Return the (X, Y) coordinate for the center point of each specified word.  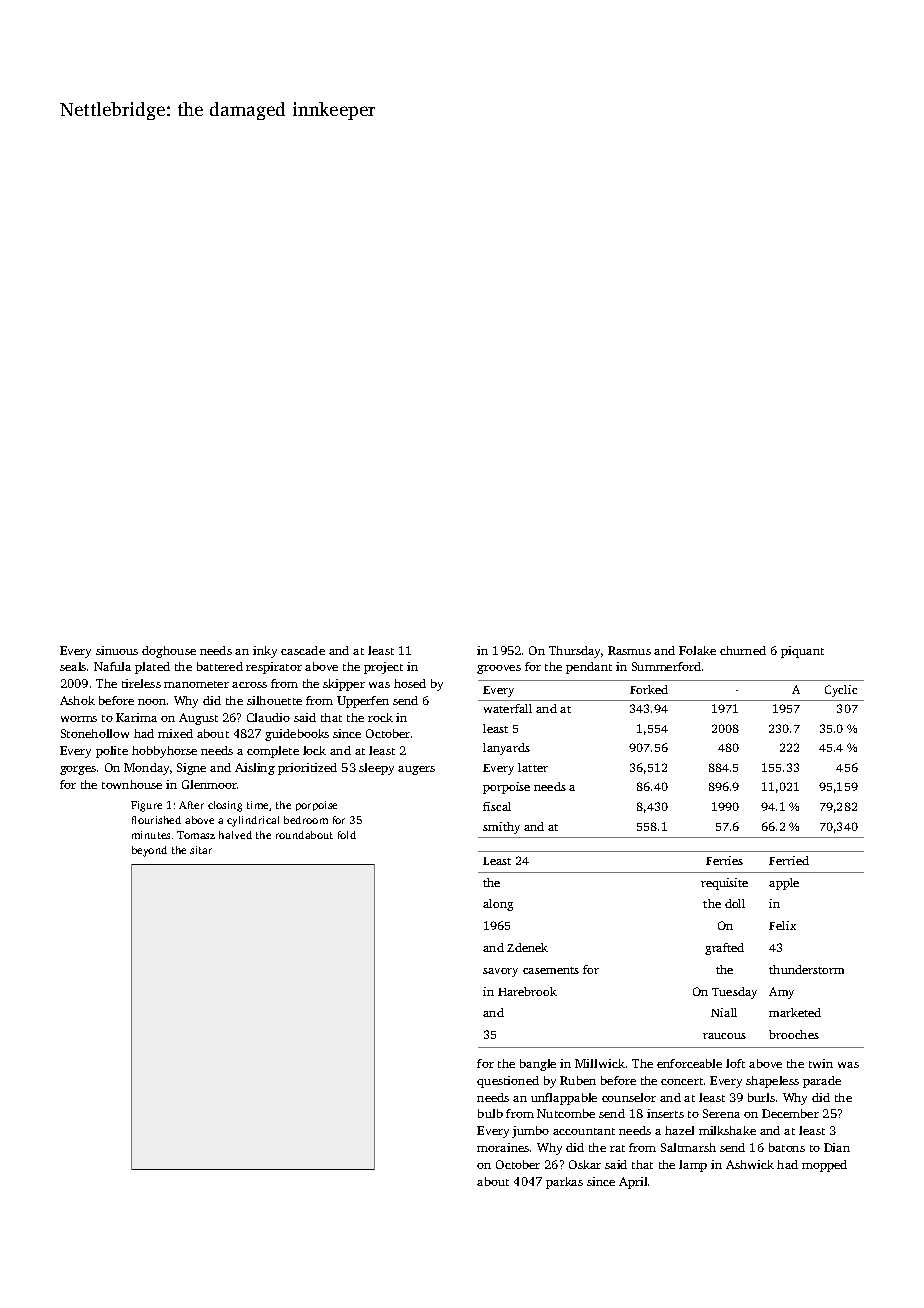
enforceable (689, 1063)
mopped (824, 1166)
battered (220, 666)
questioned (508, 1082)
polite (112, 752)
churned (743, 650)
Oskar (585, 1164)
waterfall (508, 708)
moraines (503, 1147)
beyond (149, 851)
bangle (538, 1065)
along (498, 905)
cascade (303, 650)
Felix (782, 925)
